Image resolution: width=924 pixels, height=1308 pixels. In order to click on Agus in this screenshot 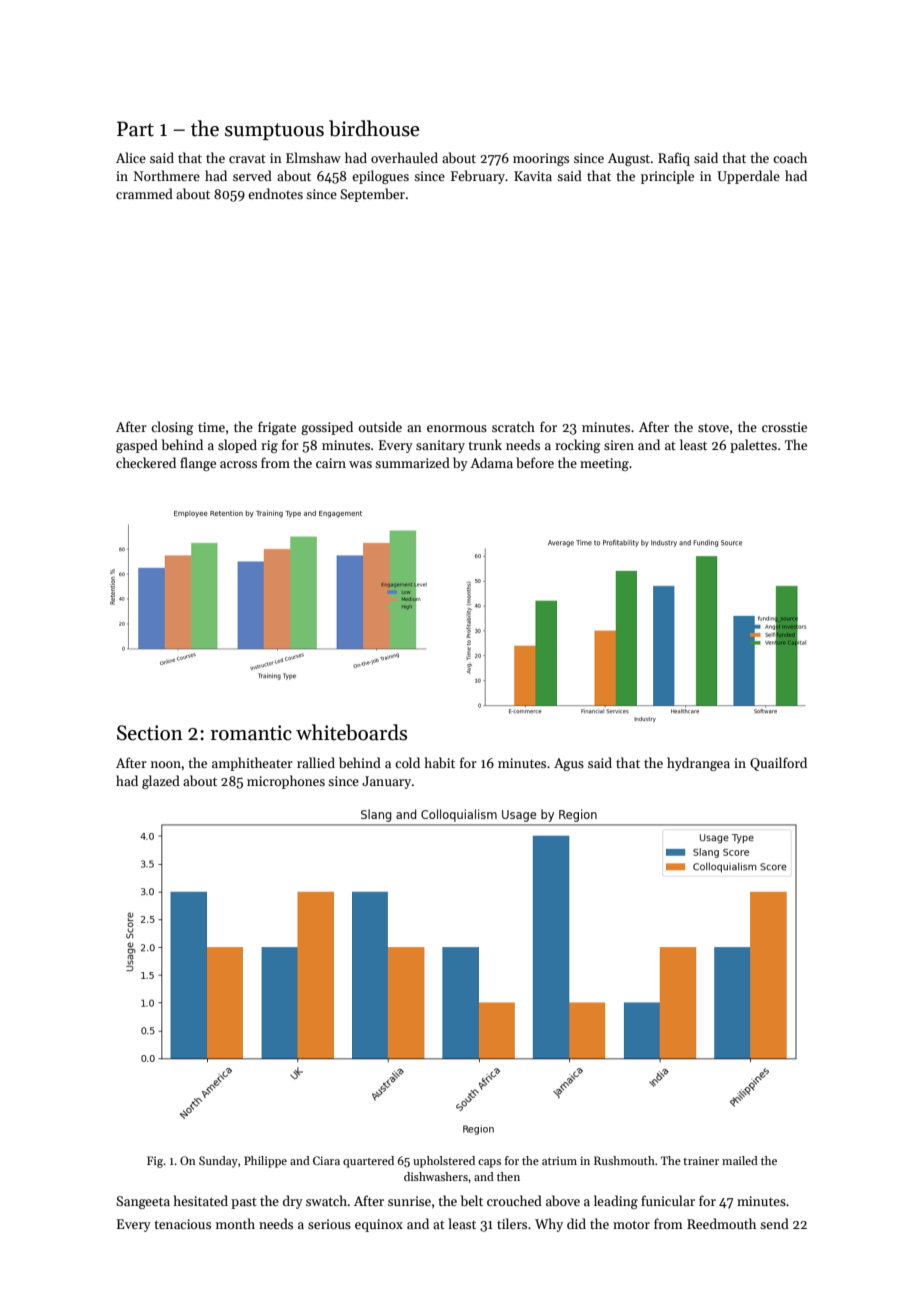, I will do `click(569, 764)`.
